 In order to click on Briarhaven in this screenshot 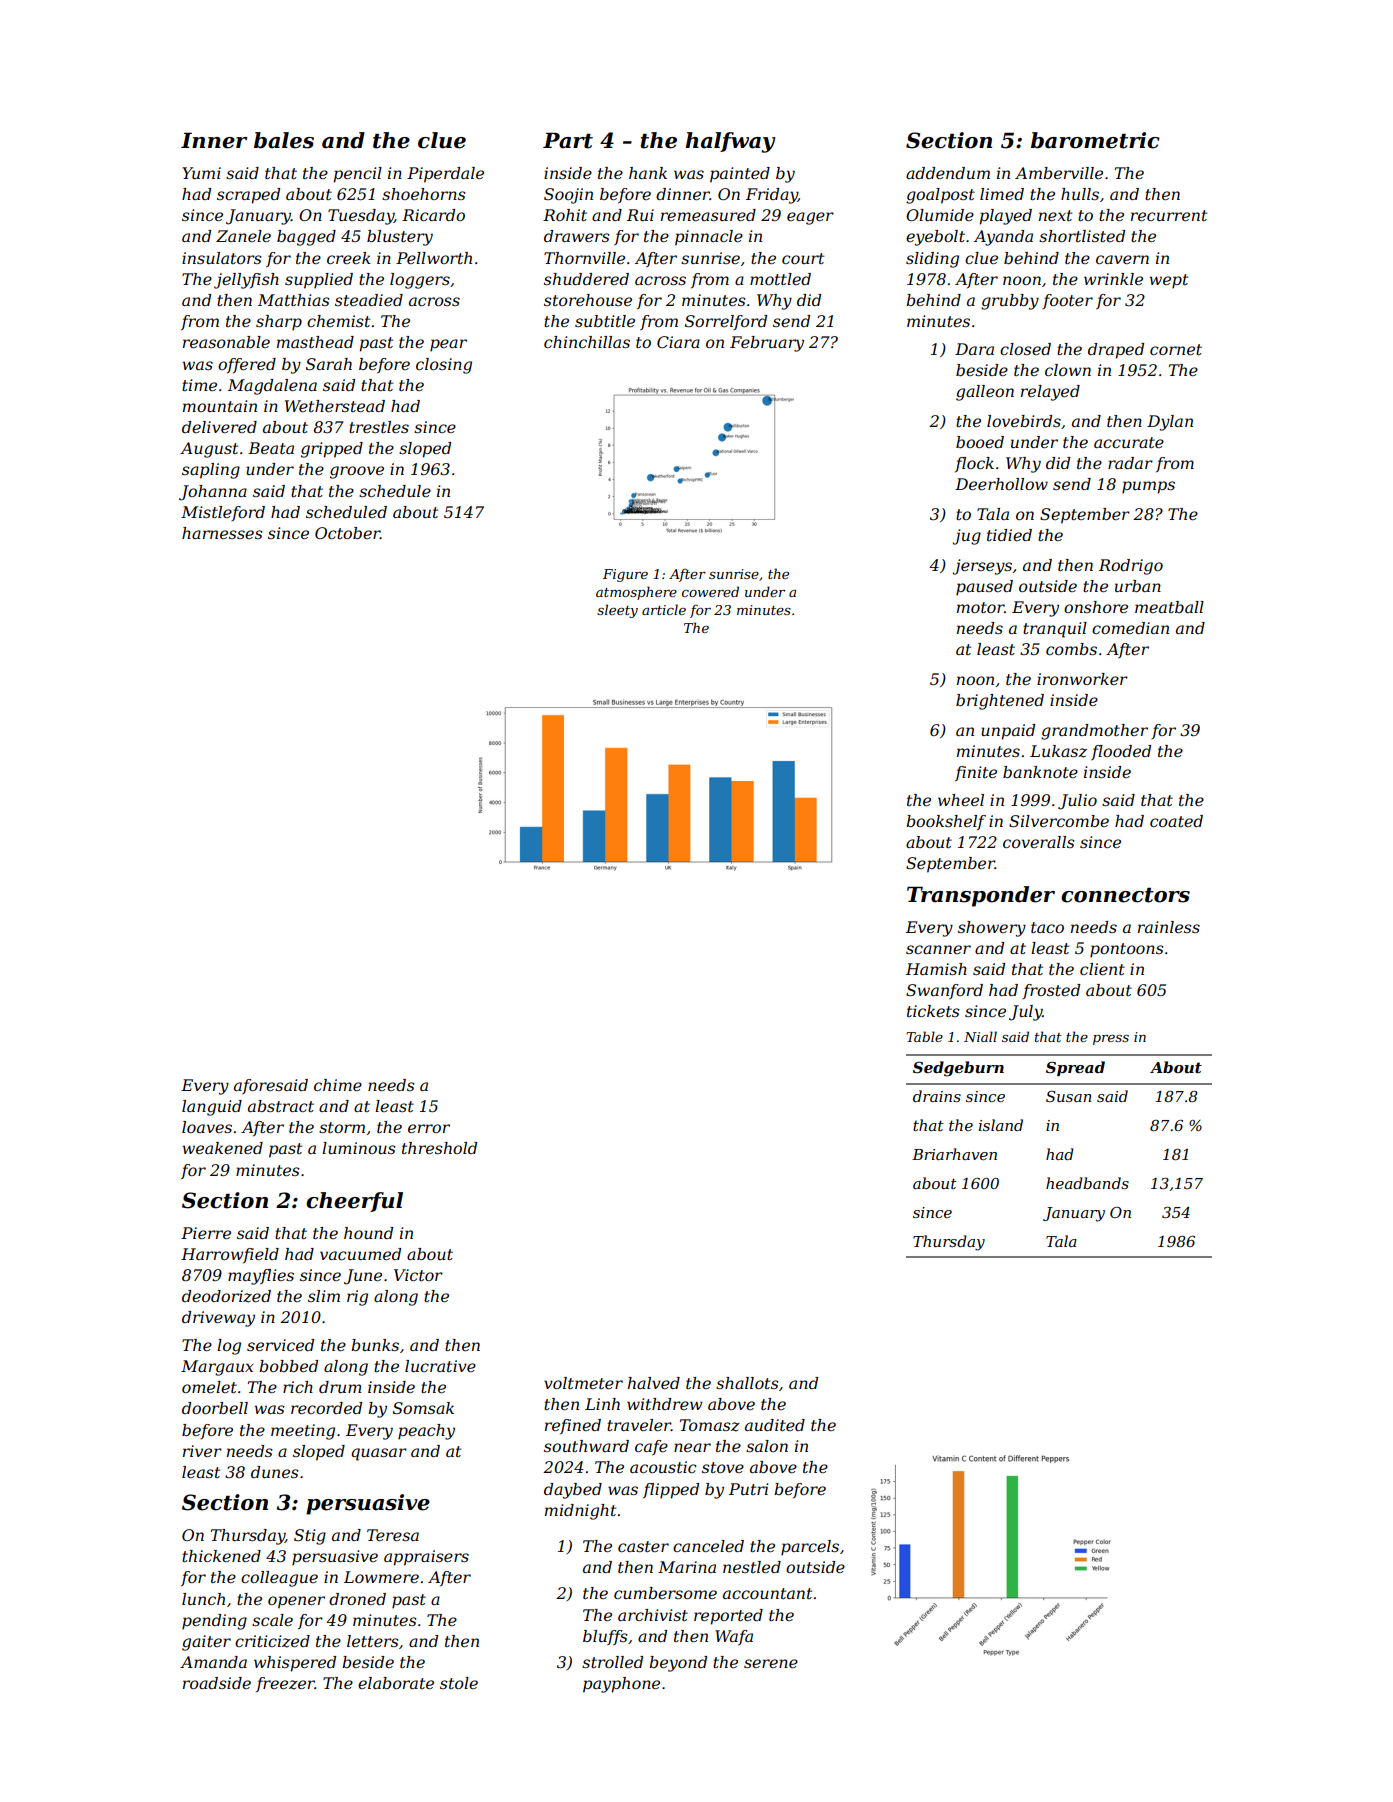, I will do `click(954, 1154)`.
